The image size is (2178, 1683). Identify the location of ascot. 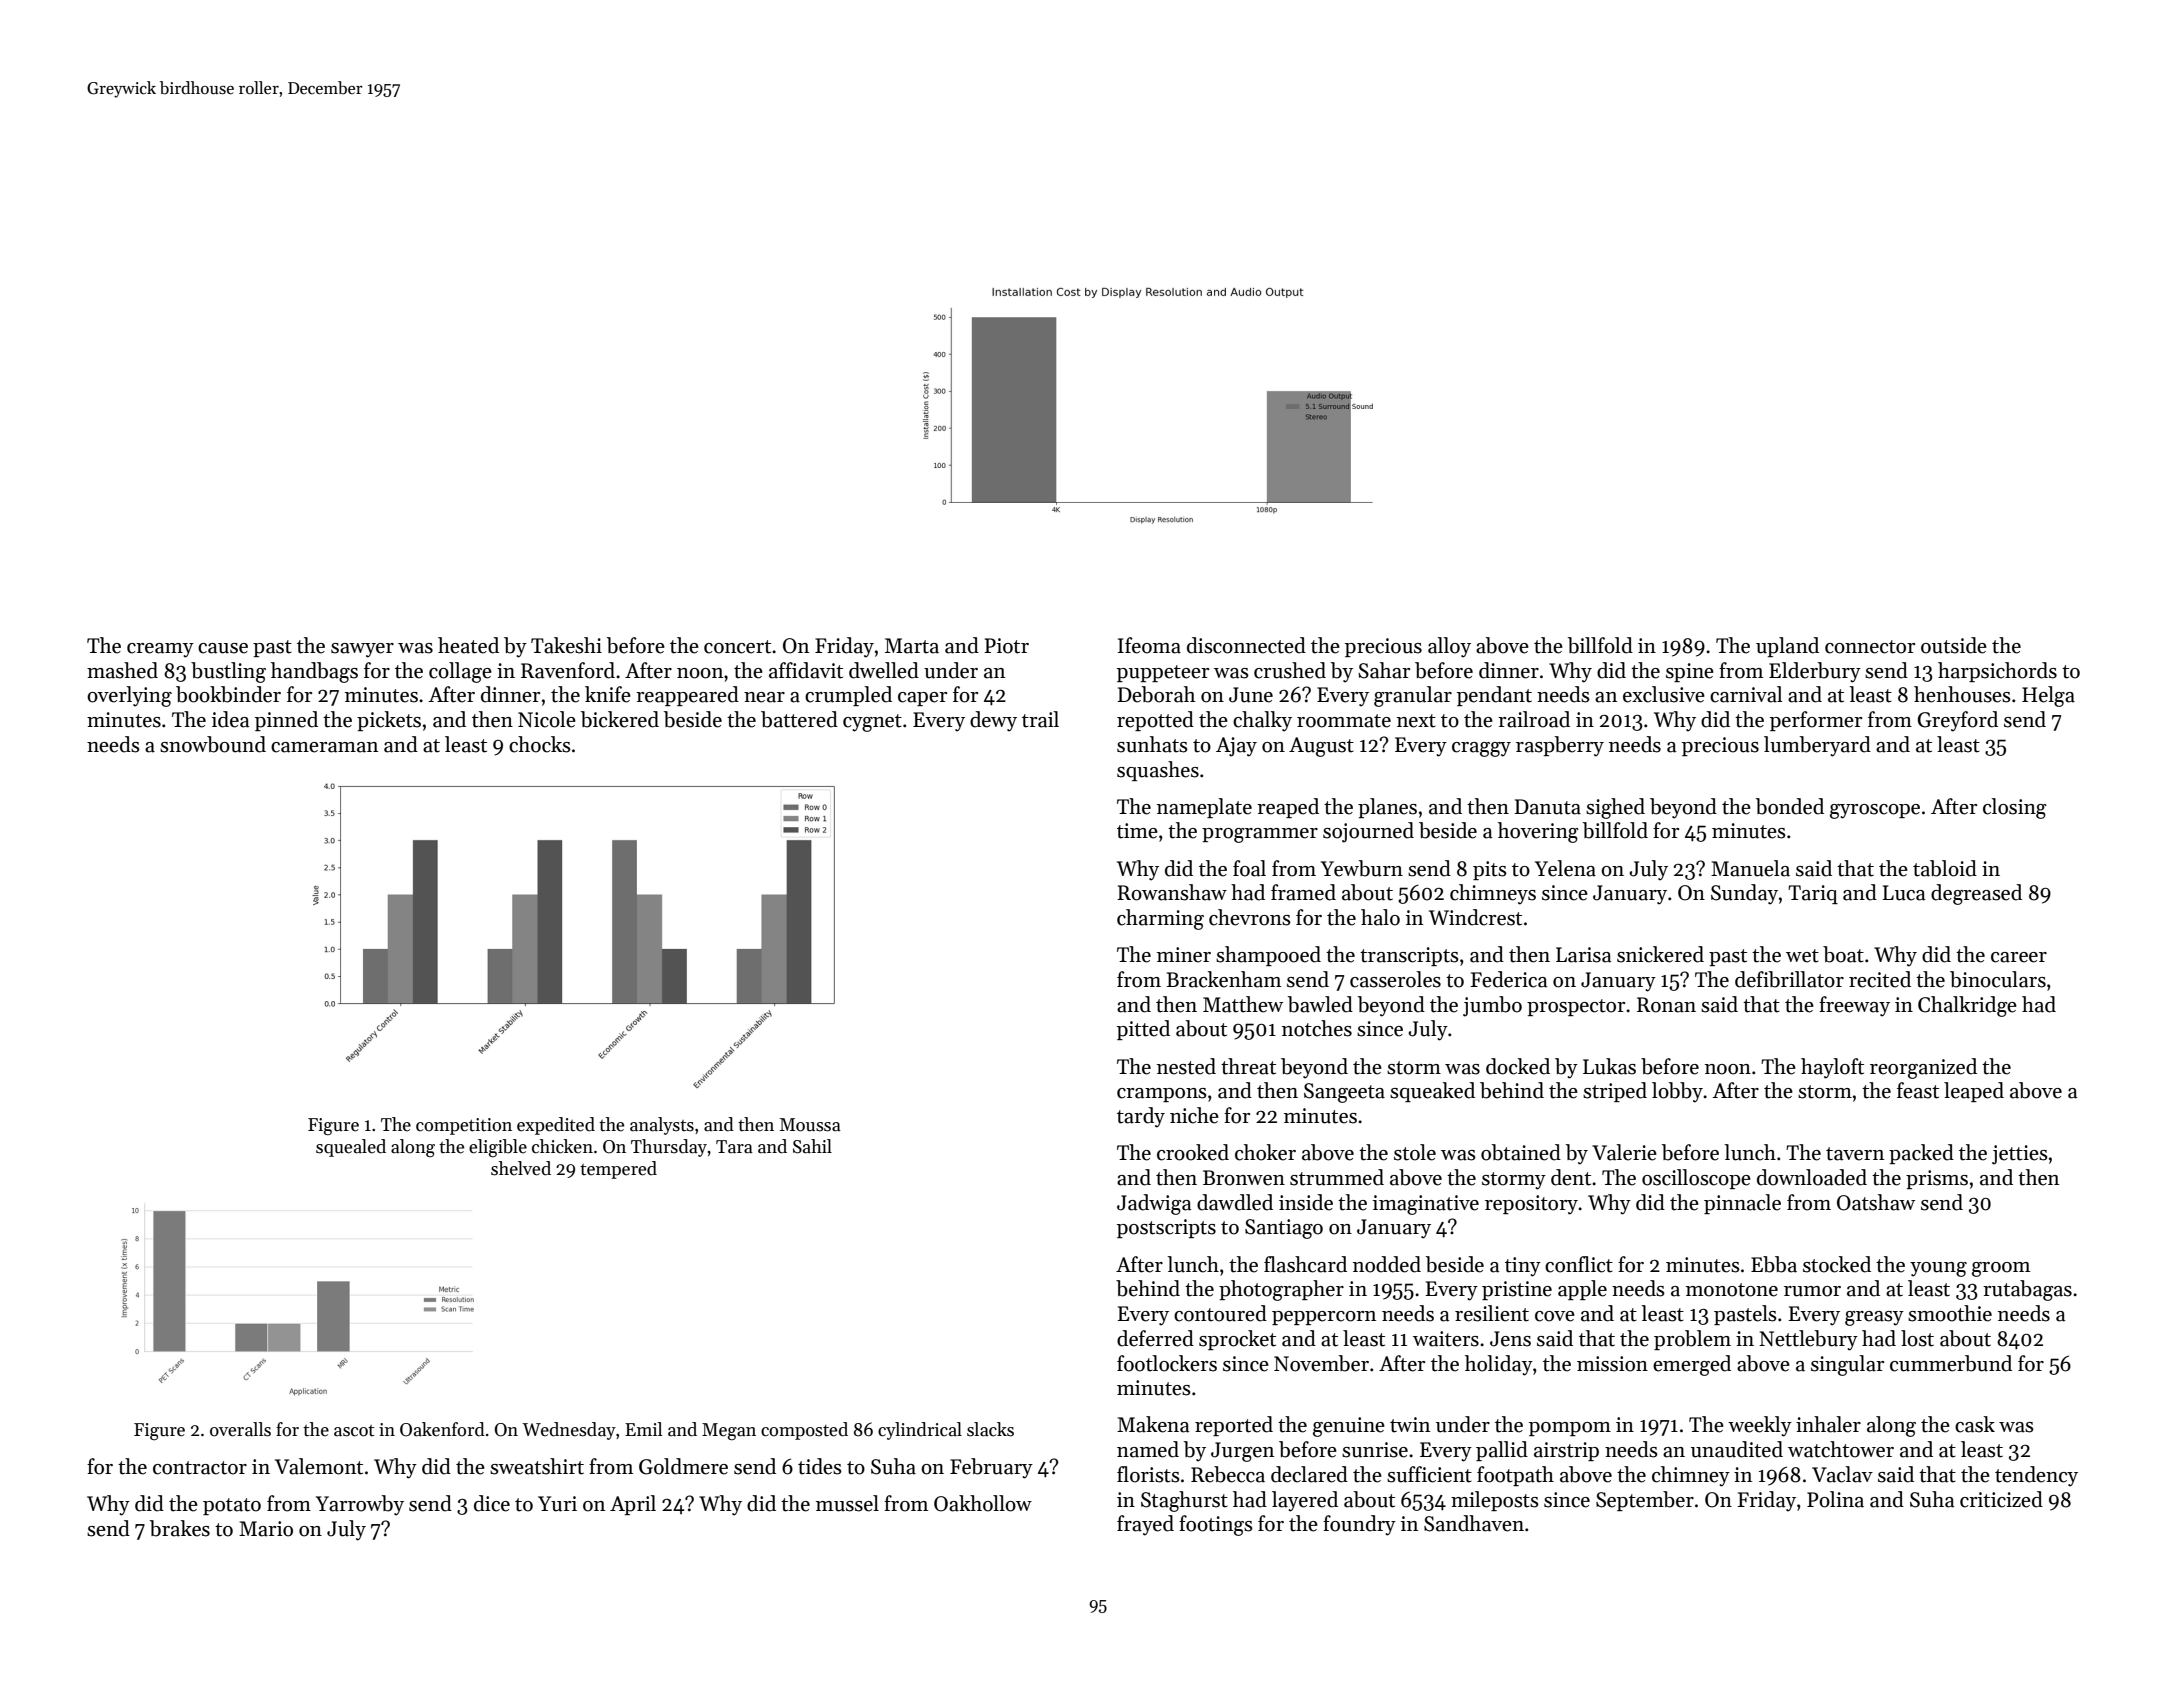
(354, 1431).
